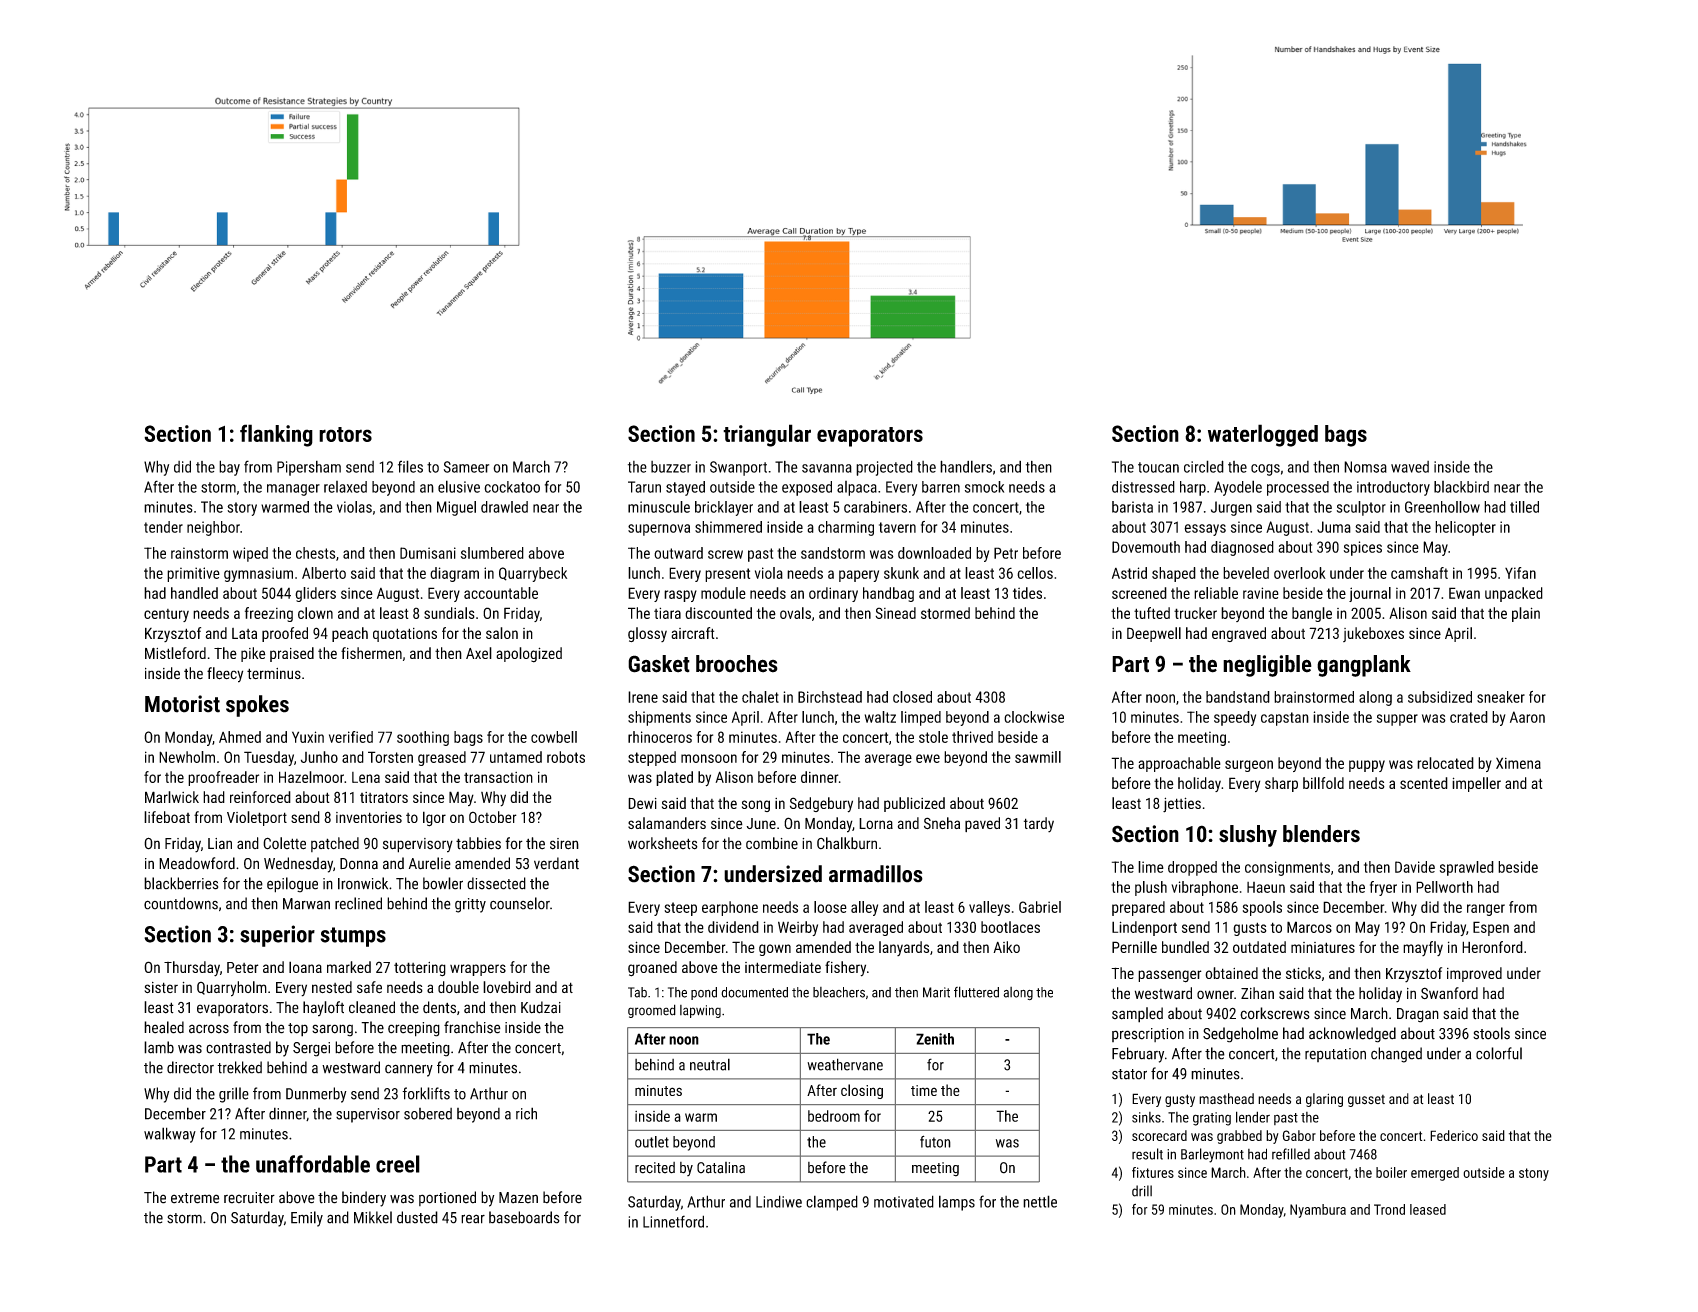 This screenshot has height=1312, width=1698. What do you see at coordinates (1318, 1211) in the screenshot?
I see `Nyambura` at bounding box center [1318, 1211].
